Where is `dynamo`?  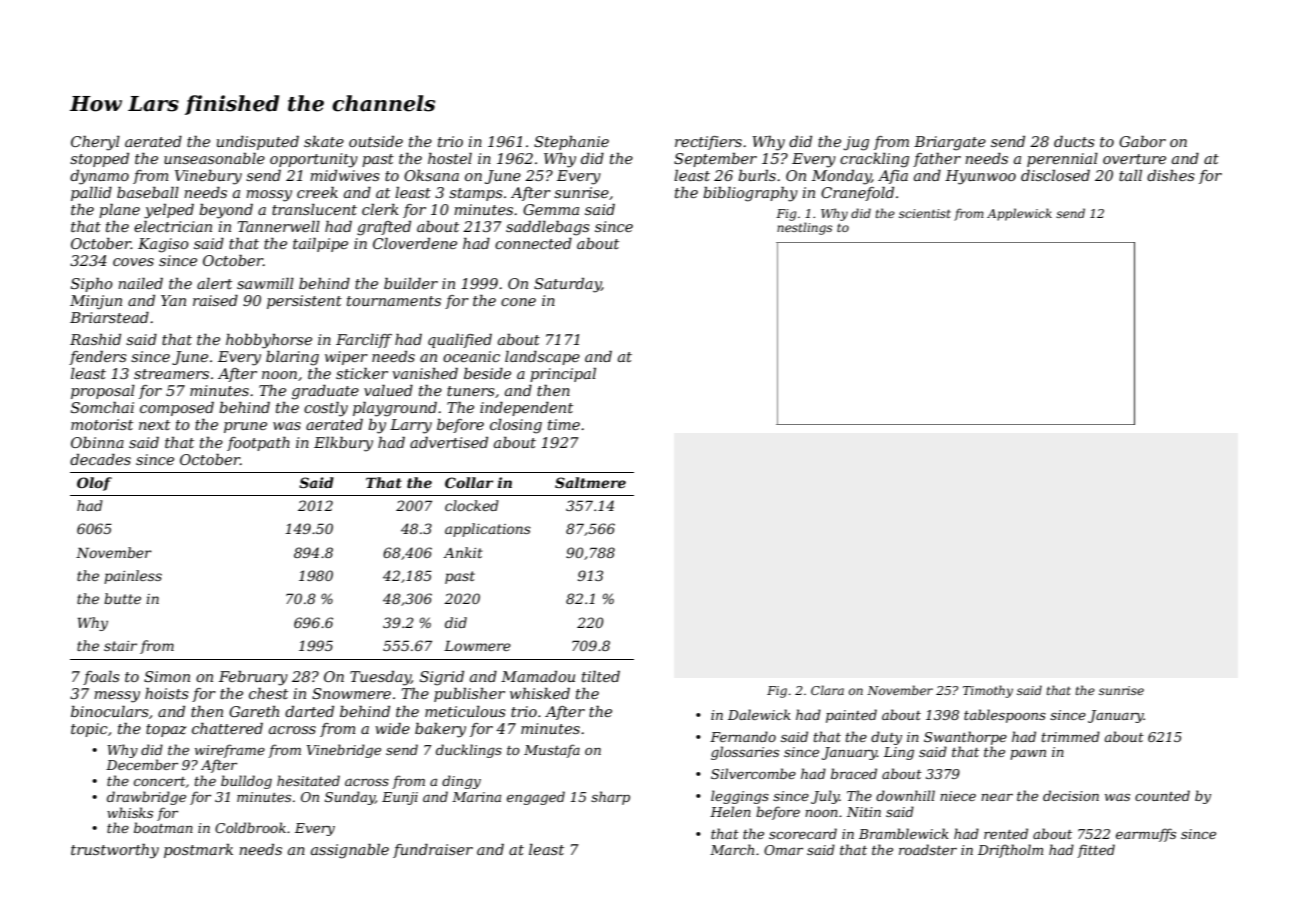
dynamo is located at coordinates (99, 177).
